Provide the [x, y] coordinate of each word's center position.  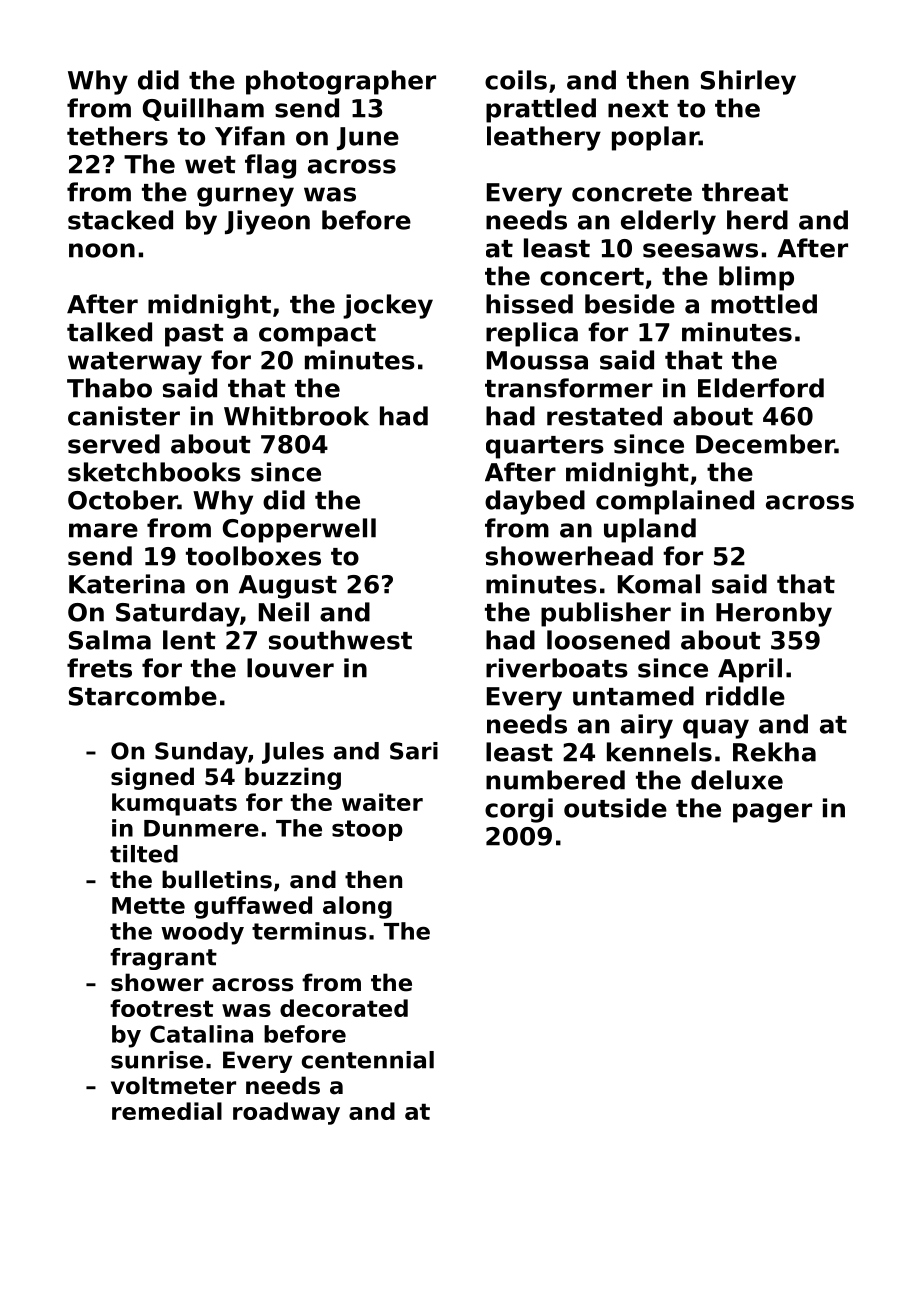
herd [757, 220]
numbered [555, 780]
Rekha [774, 752]
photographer [341, 82]
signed [152, 778]
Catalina [201, 1034]
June [368, 138]
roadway [286, 1113]
